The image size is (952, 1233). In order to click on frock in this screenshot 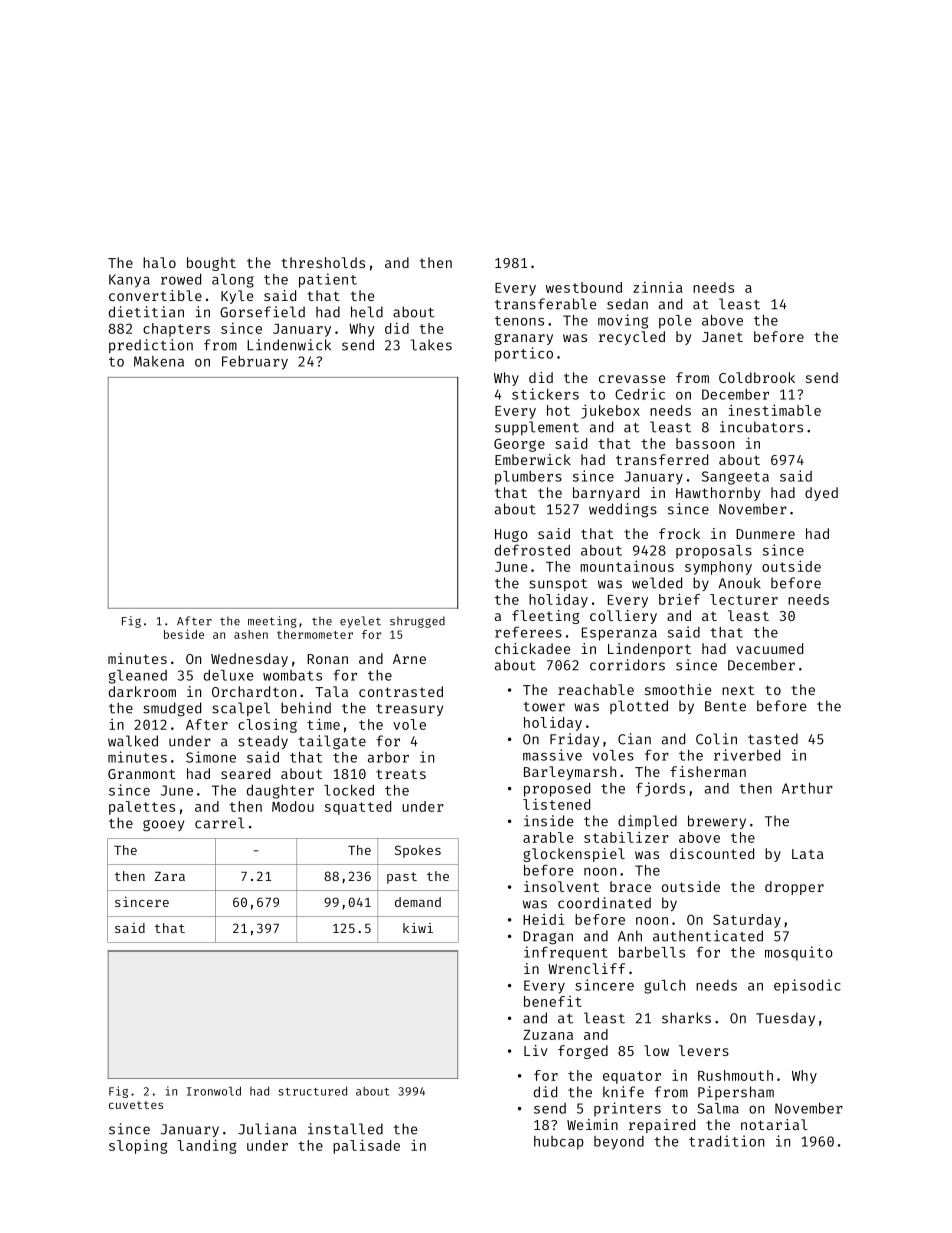, I will do `click(679, 533)`.
